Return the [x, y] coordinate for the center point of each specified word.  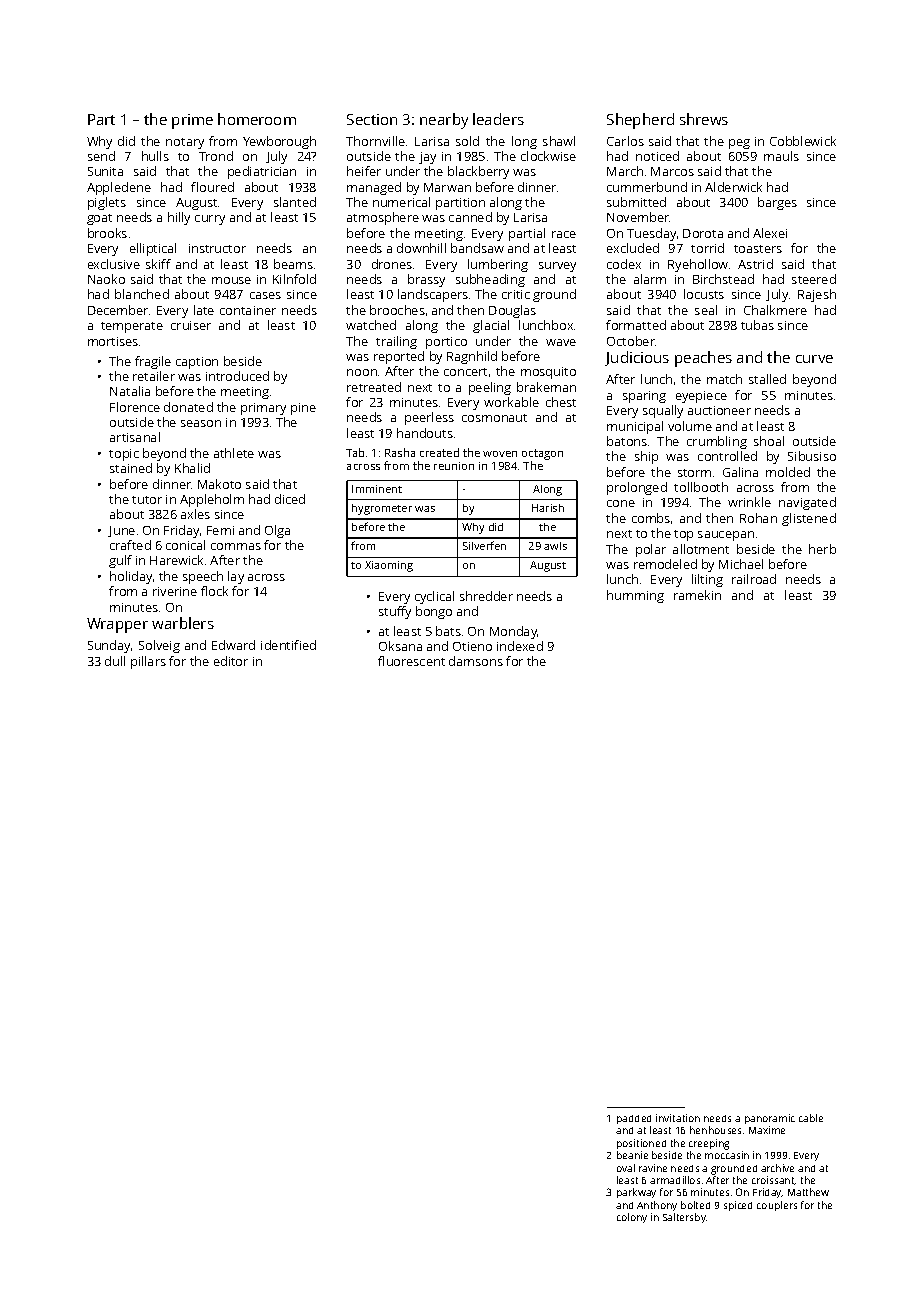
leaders [498, 119]
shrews [704, 119]
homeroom [257, 119]
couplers [777, 1206]
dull [115, 661]
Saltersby [684, 1218]
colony [632, 1218]
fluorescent [411, 661]
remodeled [665, 564]
